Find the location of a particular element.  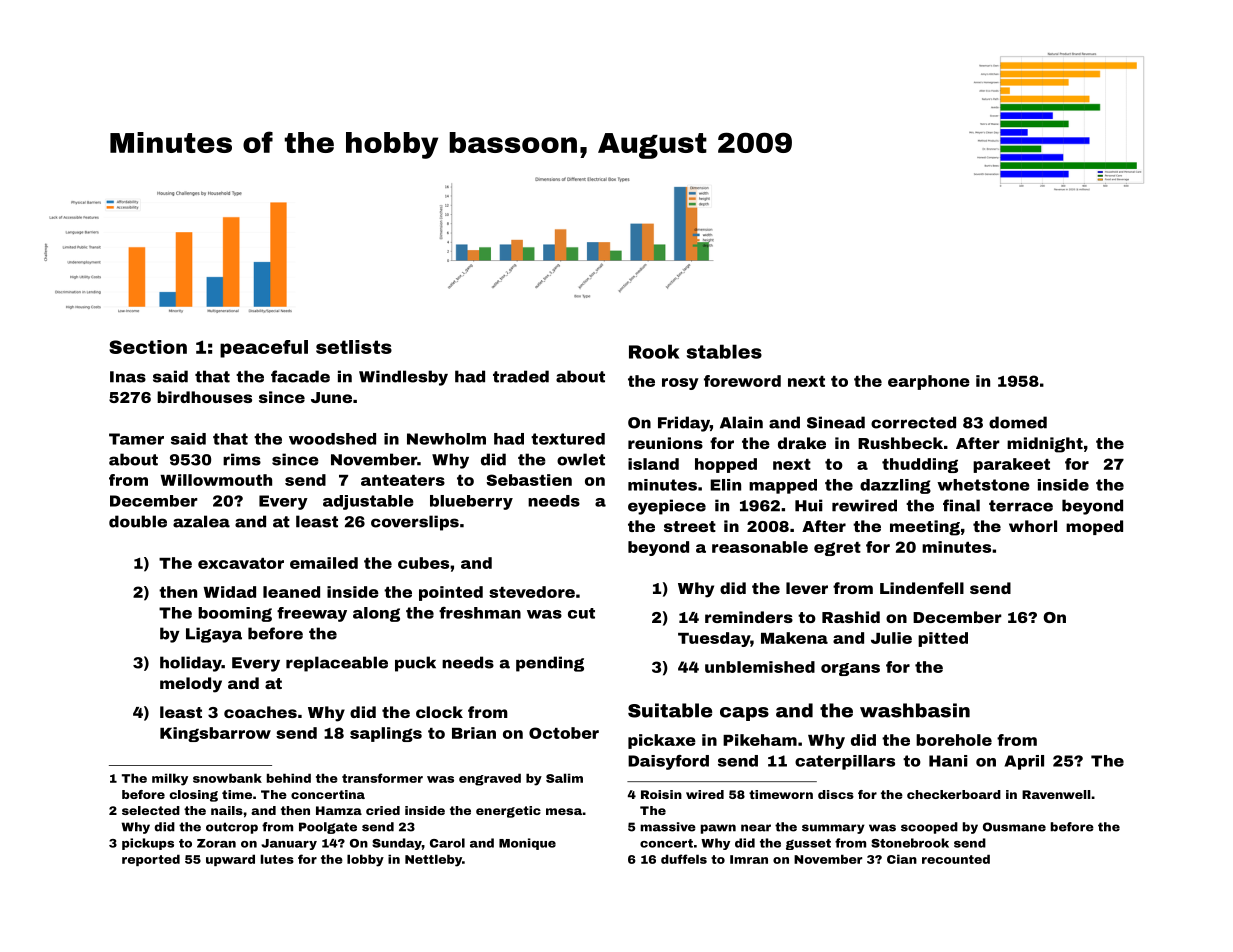

Hamza is located at coordinates (339, 810).
